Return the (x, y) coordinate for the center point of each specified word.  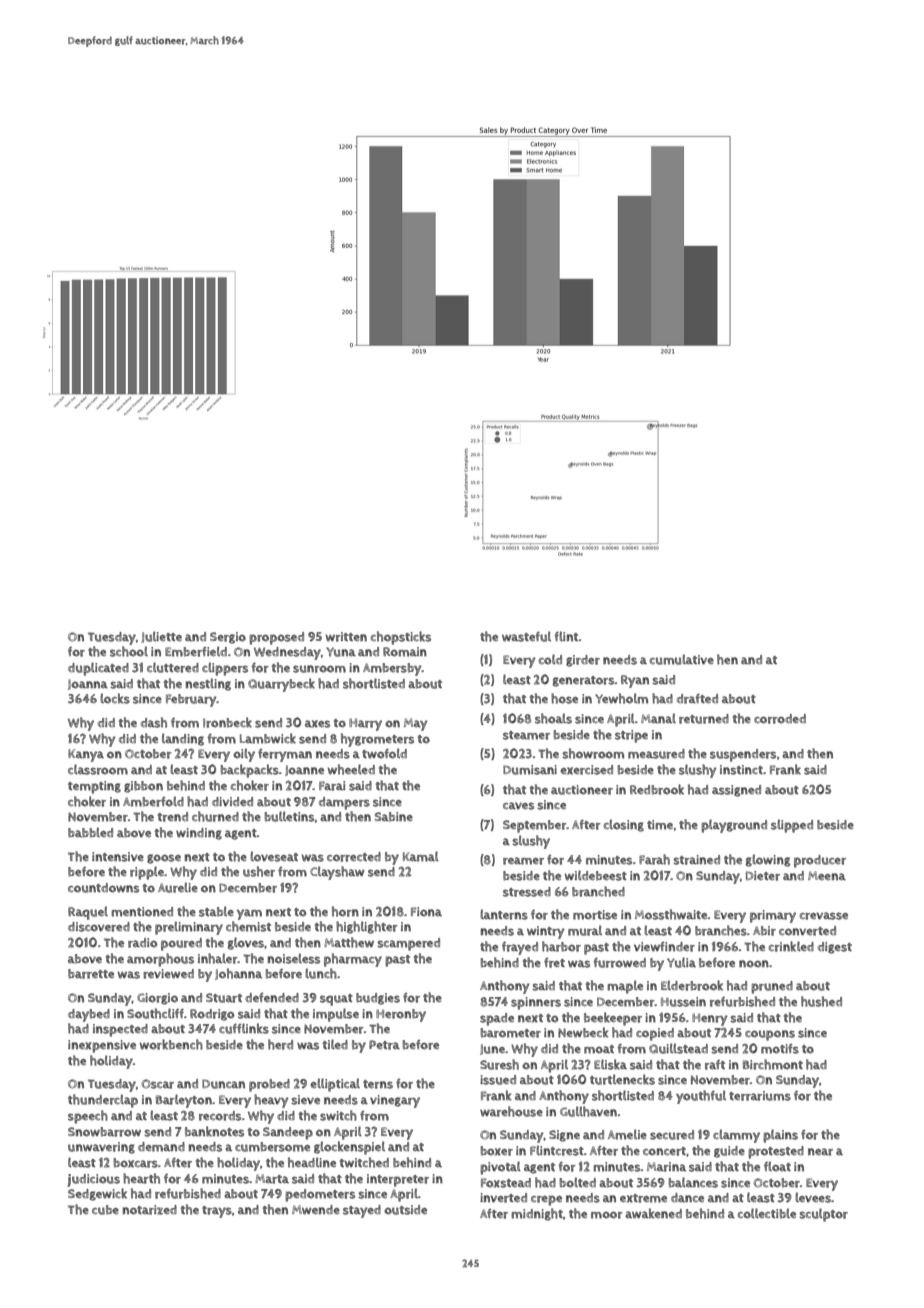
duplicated (98, 669)
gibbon (143, 787)
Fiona (426, 912)
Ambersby (392, 669)
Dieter (763, 876)
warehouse (511, 1111)
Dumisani (530, 770)
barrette (91, 974)
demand (161, 1147)
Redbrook (657, 789)
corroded (780, 719)
